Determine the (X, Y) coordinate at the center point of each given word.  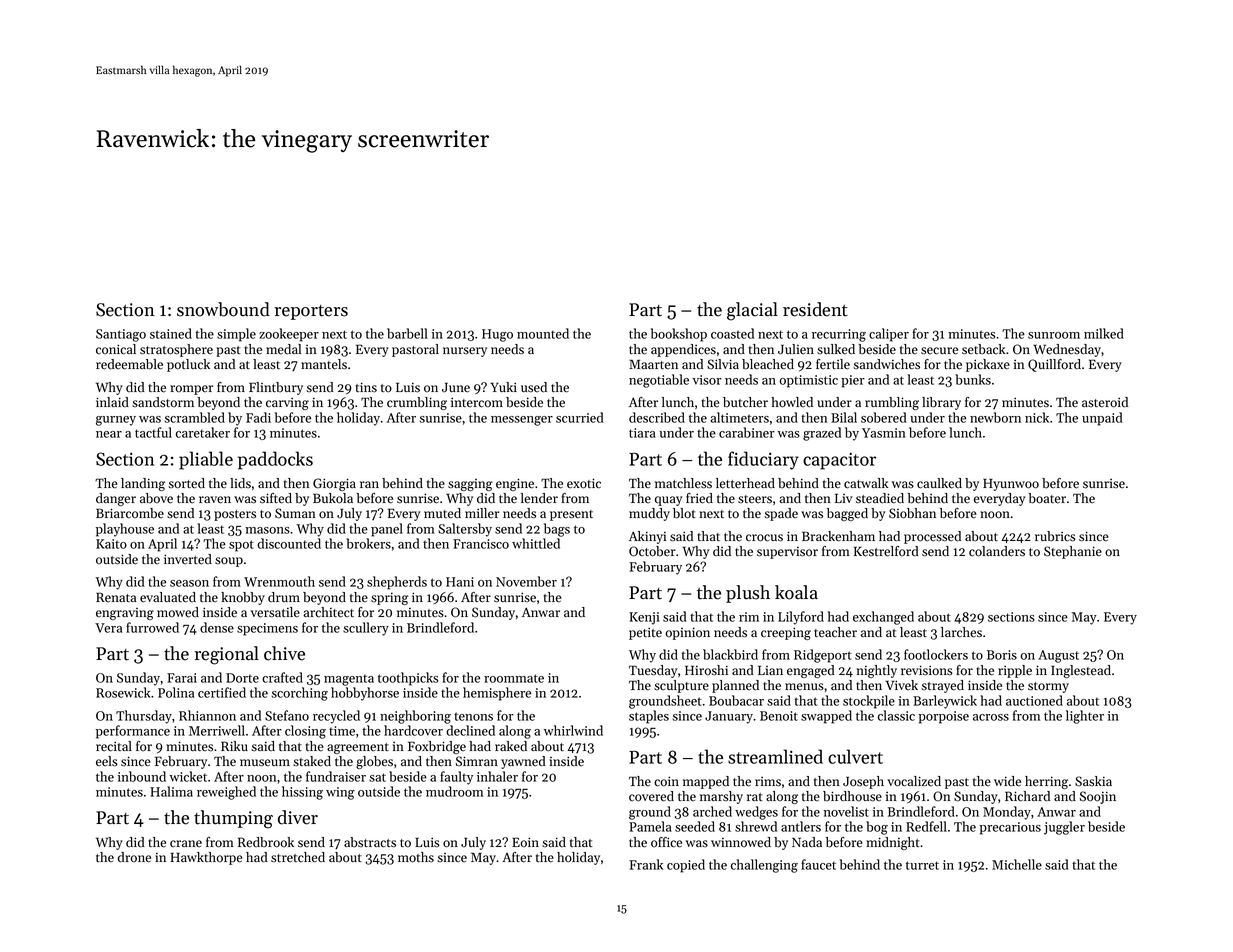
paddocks (275, 460)
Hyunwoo (1011, 485)
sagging (470, 485)
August (1058, 656)
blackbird (730, 654)
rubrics (1055, 536)
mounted (543, 333)
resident (815, 309)
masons (267, 530)
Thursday (144, 717)
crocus (764, 538)
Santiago (121, 335)
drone (134, 857)
